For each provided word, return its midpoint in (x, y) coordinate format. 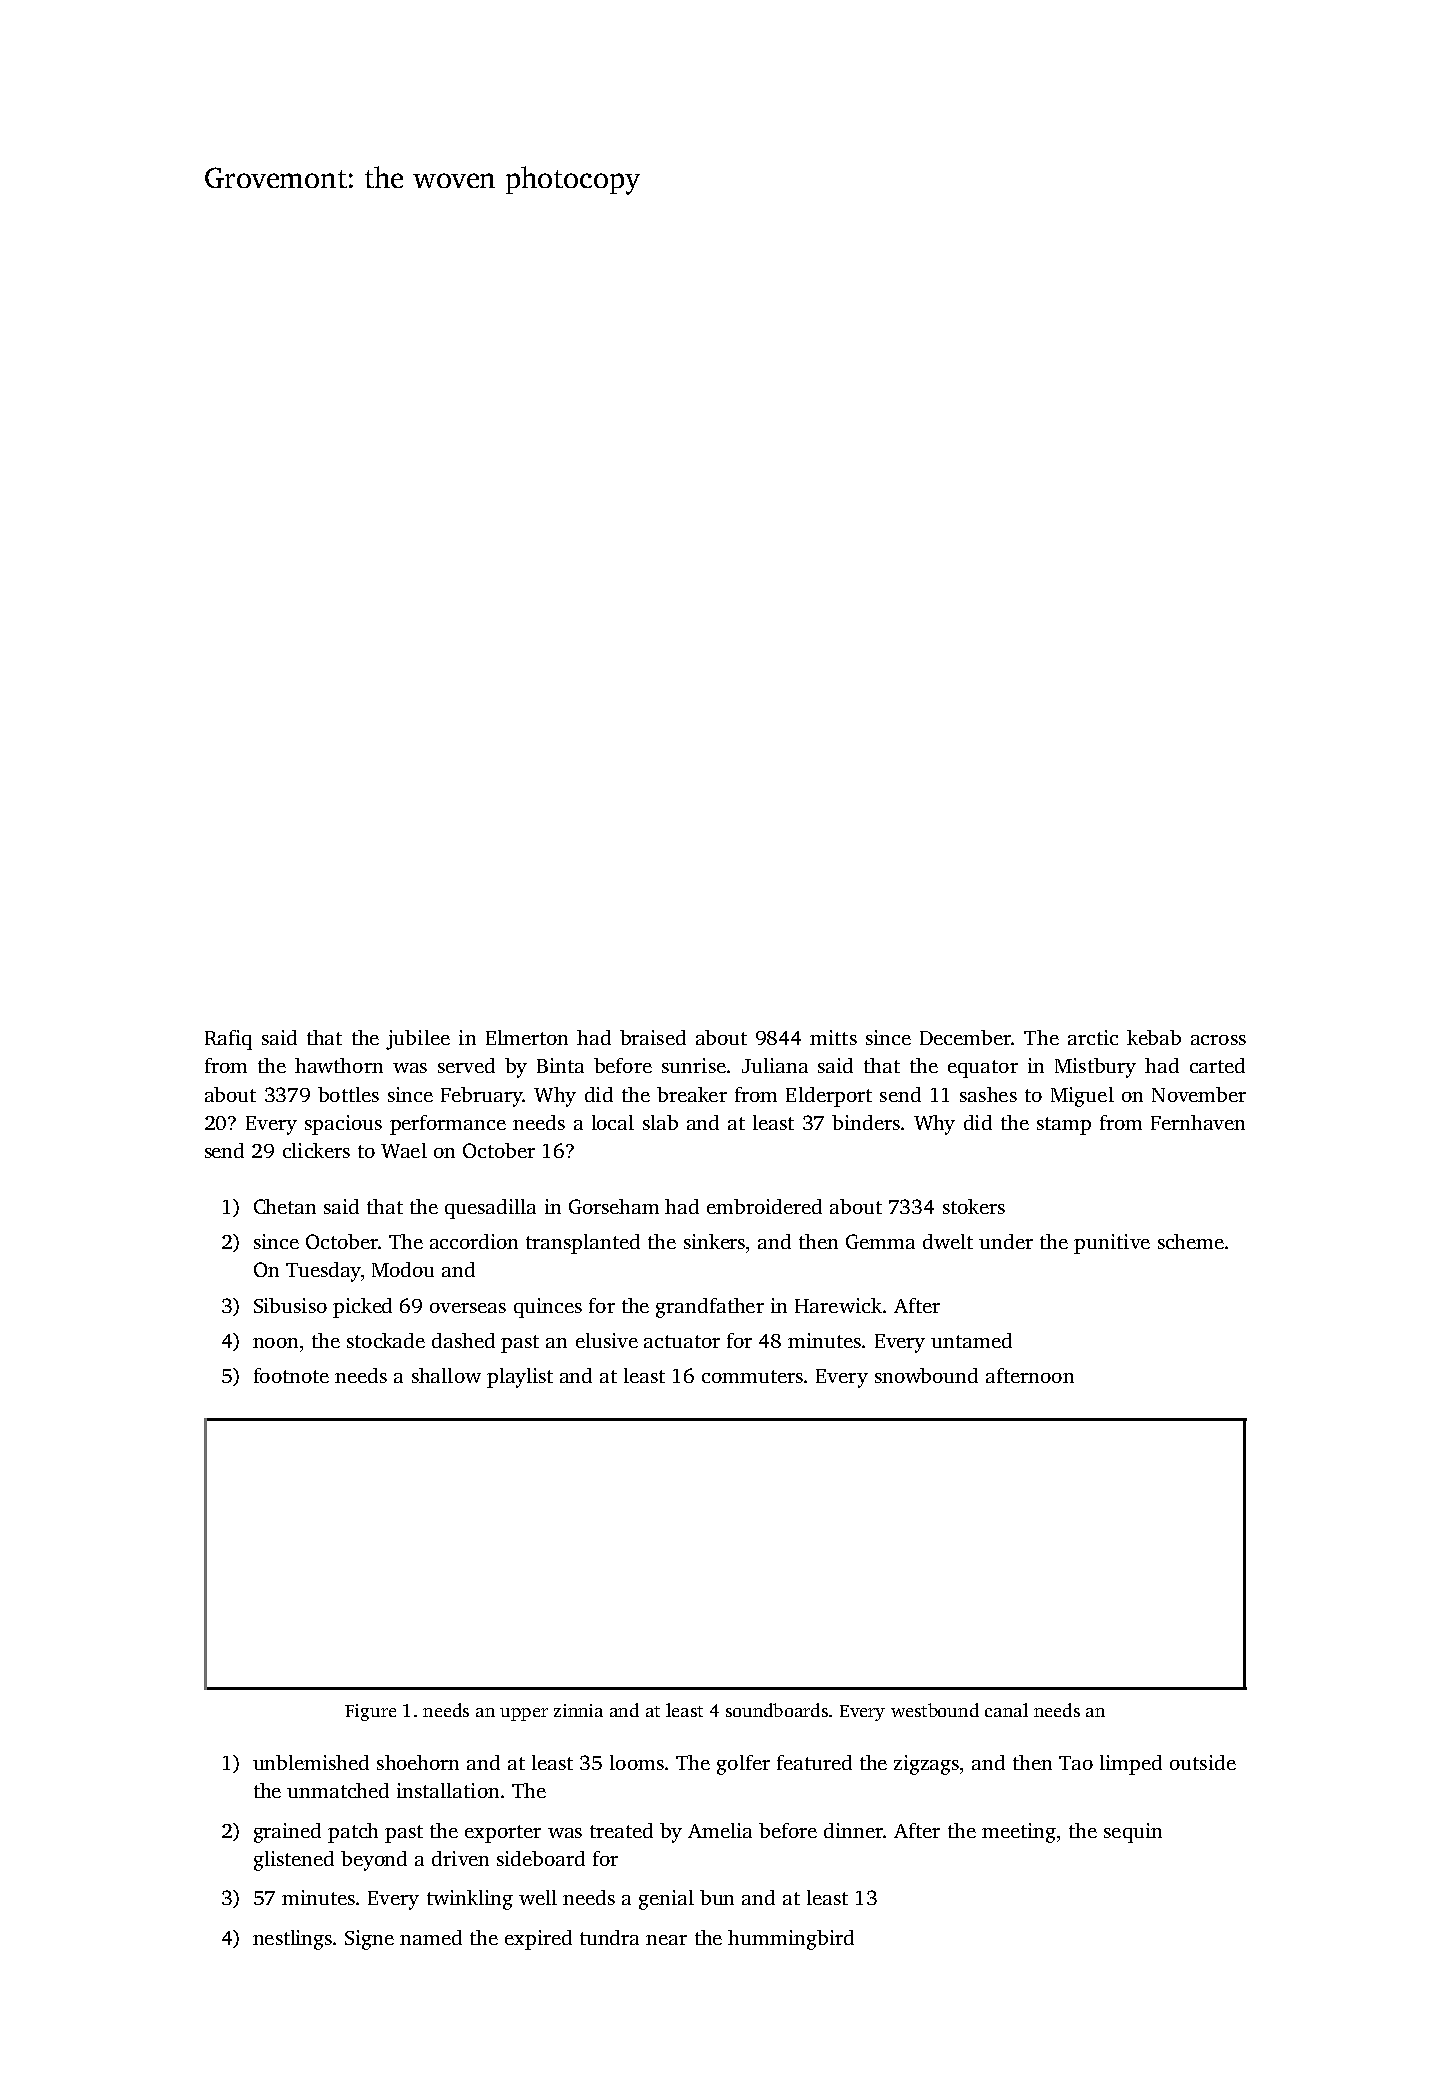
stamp (1064, 1126)
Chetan (285, 1206)
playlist (520, 1378)
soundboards (777, 1710)
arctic (1093, 1037)
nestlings (293, 1940)
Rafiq (228, 1040)
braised (653, 1037)
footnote (291, 1375)
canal (1006, 1710)
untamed (971, 1340)
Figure (370, 1712)
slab (660, 1122)
